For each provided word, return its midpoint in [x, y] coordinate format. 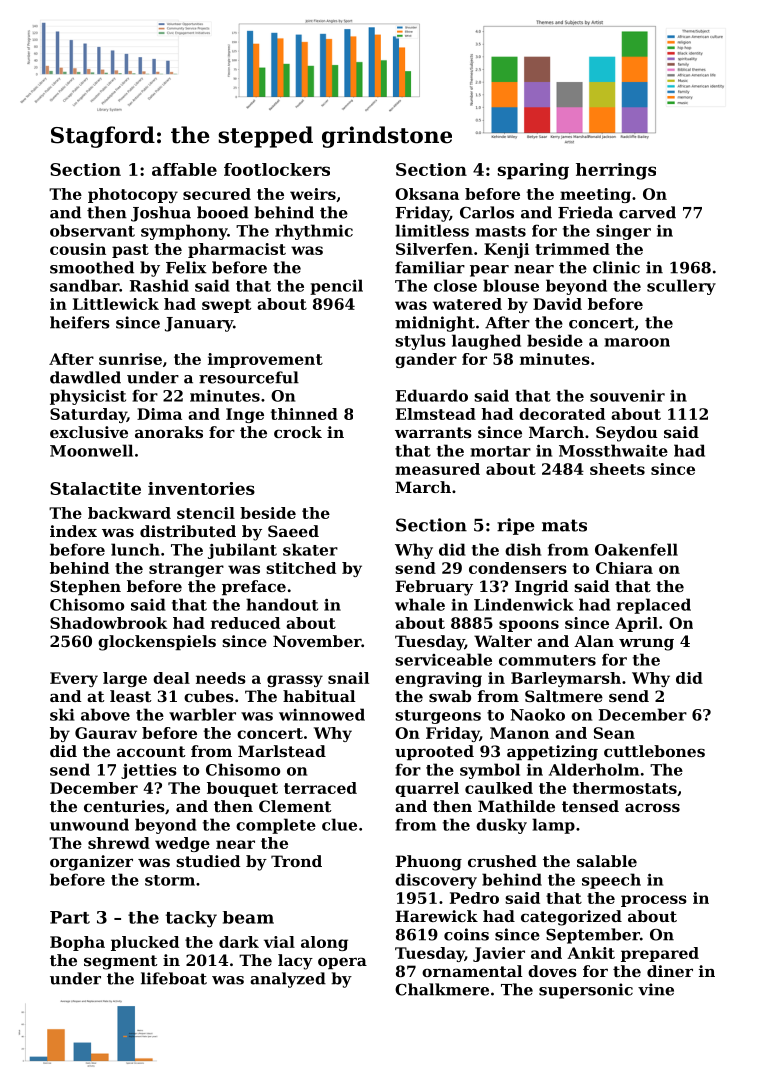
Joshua [161, 214]
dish [523, 549]
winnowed [322, 714]
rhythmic [314, 232]
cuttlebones [654, 751]
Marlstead [282, 751]
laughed [486, 342]
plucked [145, 943]
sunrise [130, 359]
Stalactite [95, 488]
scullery [681, 287]
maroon [637, 342]
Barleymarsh [566, 679]
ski [62, 714]
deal [171, 678]
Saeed [293, 531]
